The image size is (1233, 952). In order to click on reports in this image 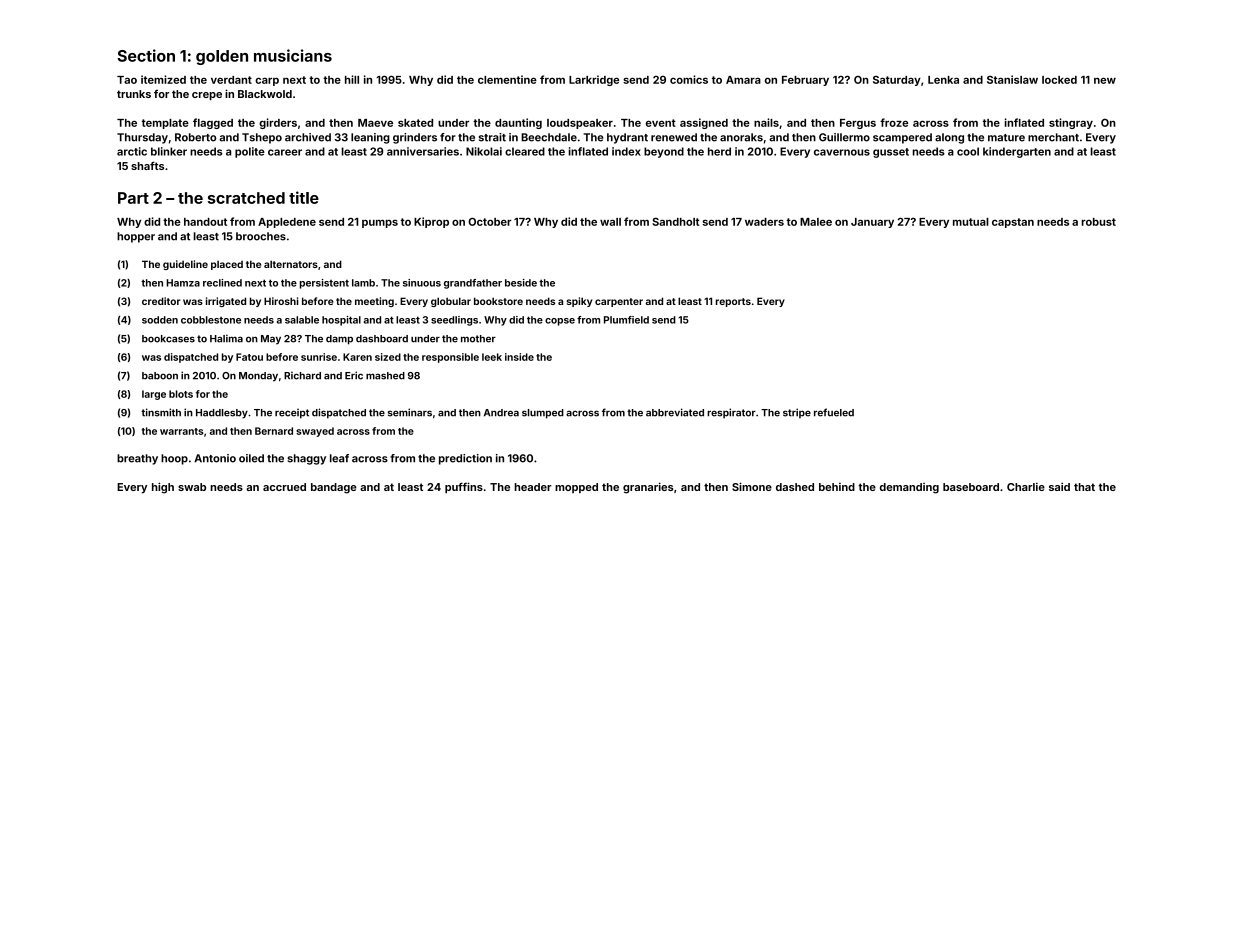, I will do `click(733, 302)`.
